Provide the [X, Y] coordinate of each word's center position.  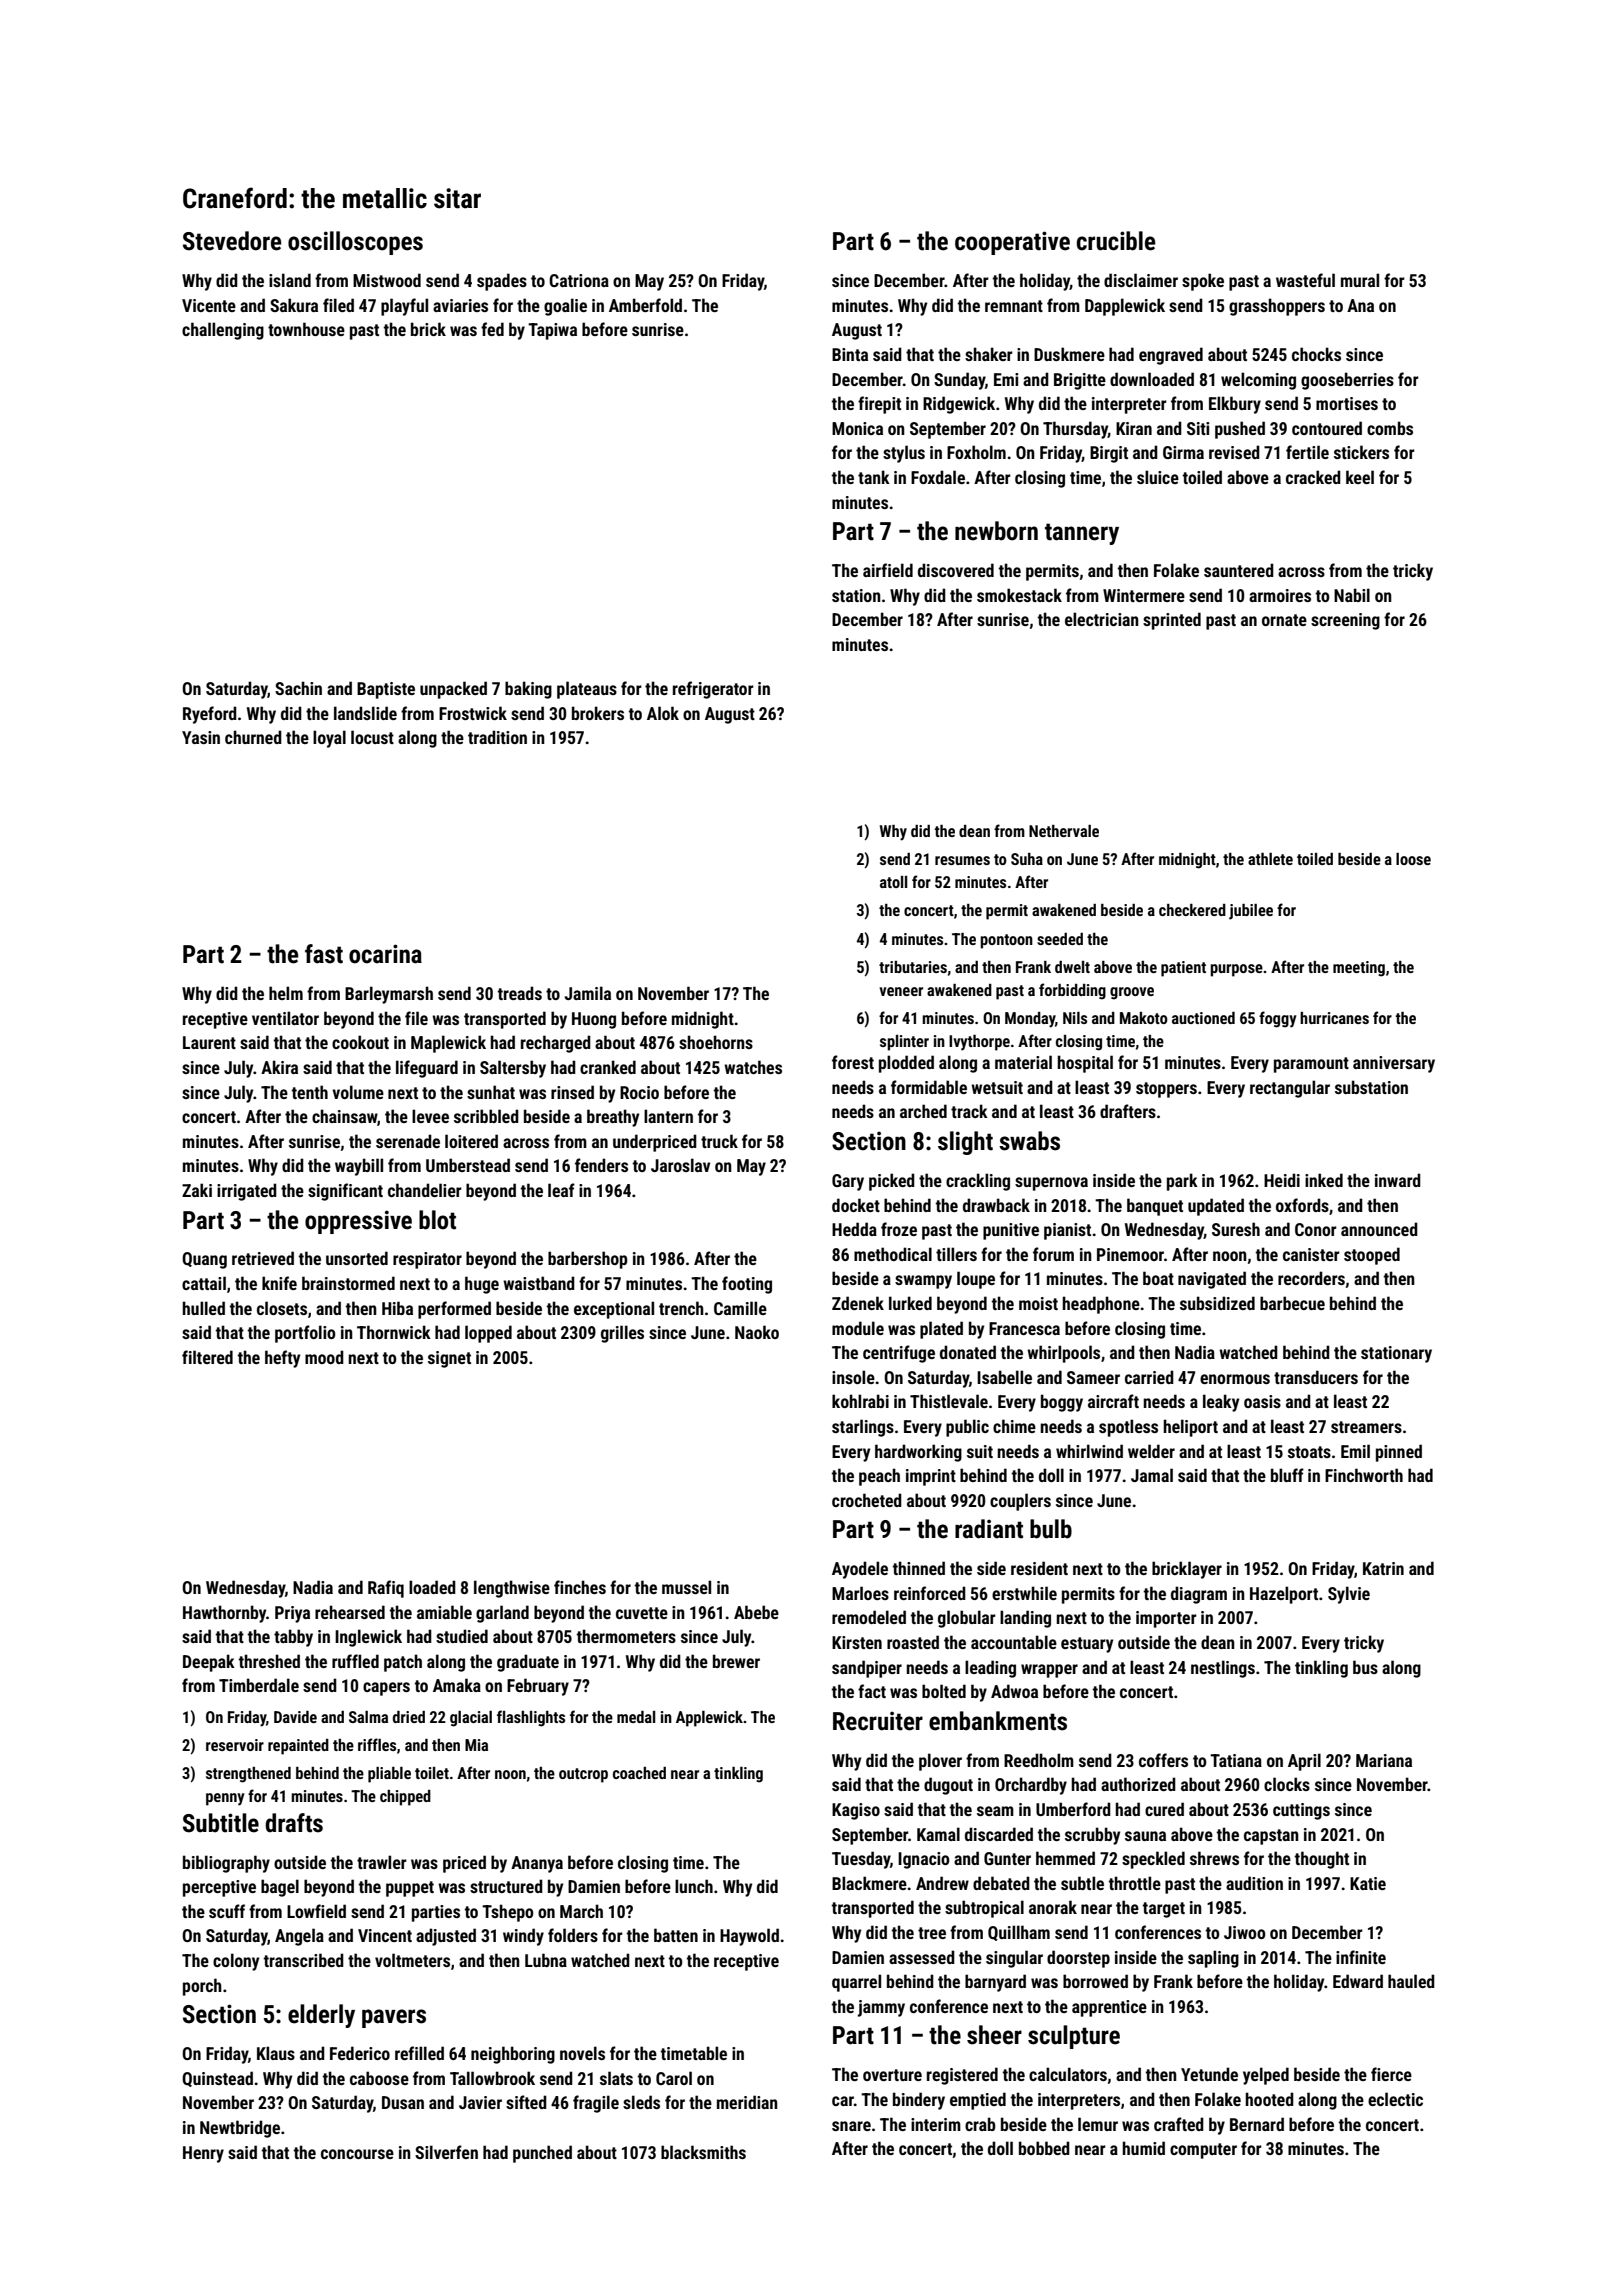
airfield [888, 570]
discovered [956, 570]
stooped [1372, 1256]
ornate [1284, 620]
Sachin [298, 688]
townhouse [306, 329]
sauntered [1239, 570]
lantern [668, 1116]
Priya [292, 1614]
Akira [279, 1067]
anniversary [1394, 1064]
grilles [622, 1334]
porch [202, 1987]
